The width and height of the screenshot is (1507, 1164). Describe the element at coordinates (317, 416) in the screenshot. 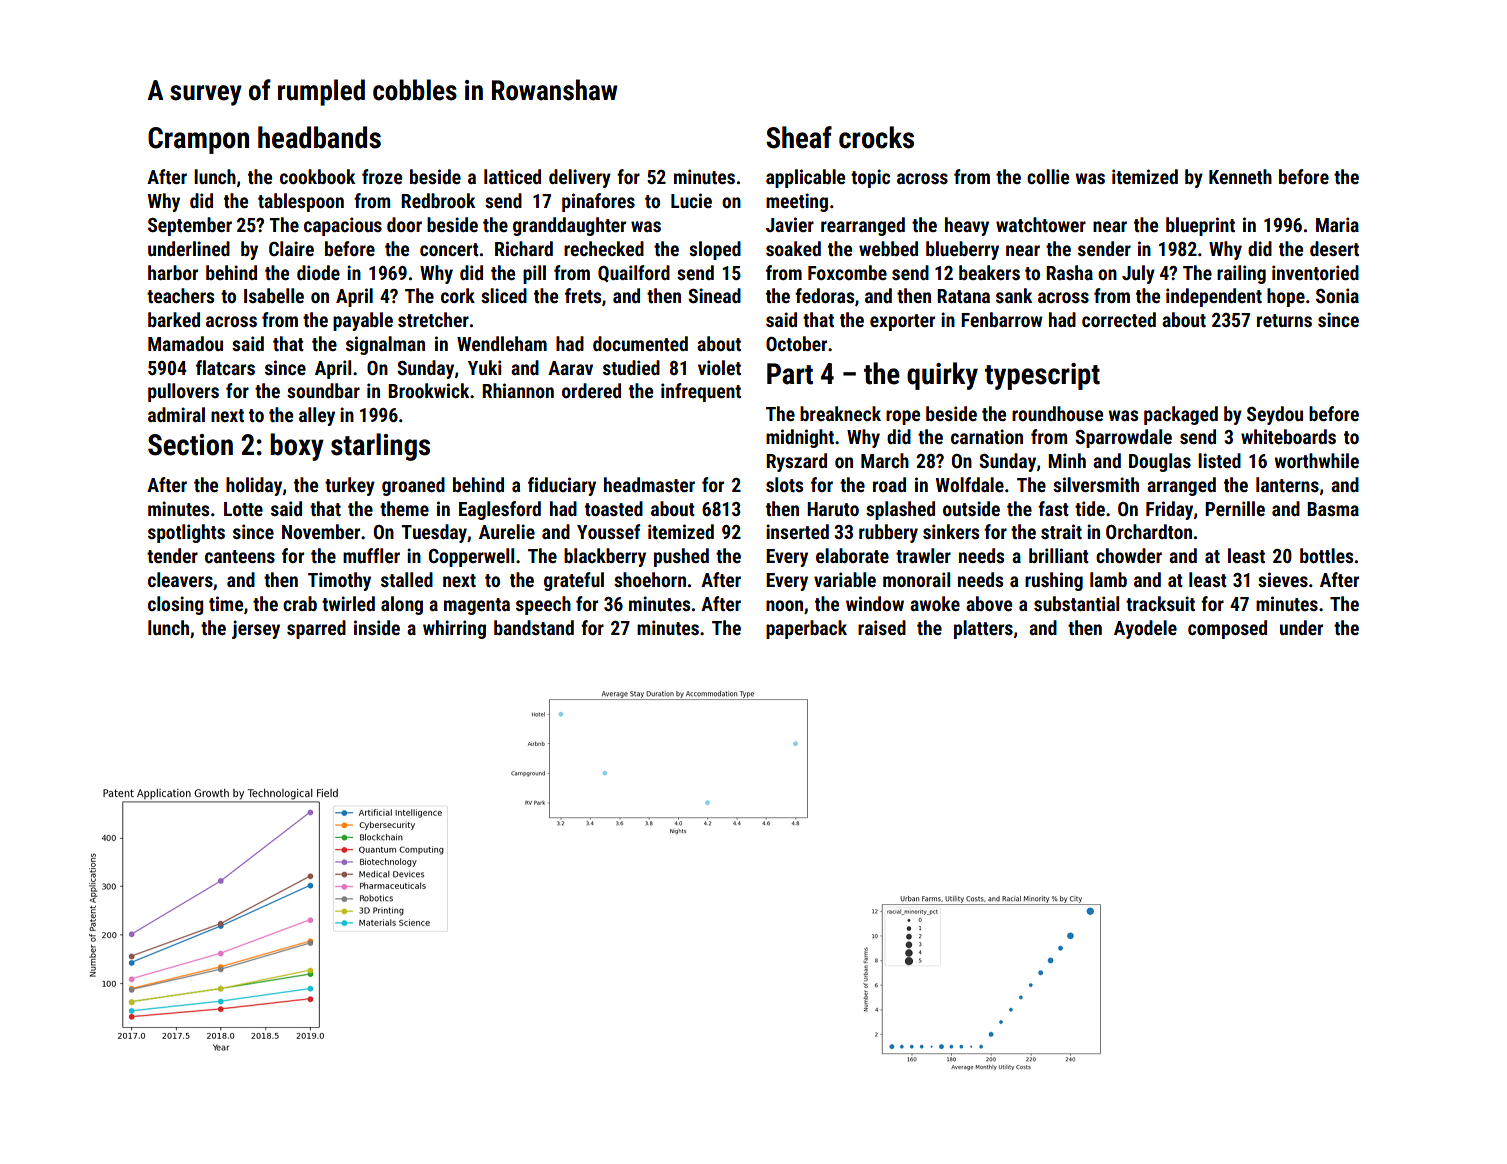

I see `alley` at that location.
